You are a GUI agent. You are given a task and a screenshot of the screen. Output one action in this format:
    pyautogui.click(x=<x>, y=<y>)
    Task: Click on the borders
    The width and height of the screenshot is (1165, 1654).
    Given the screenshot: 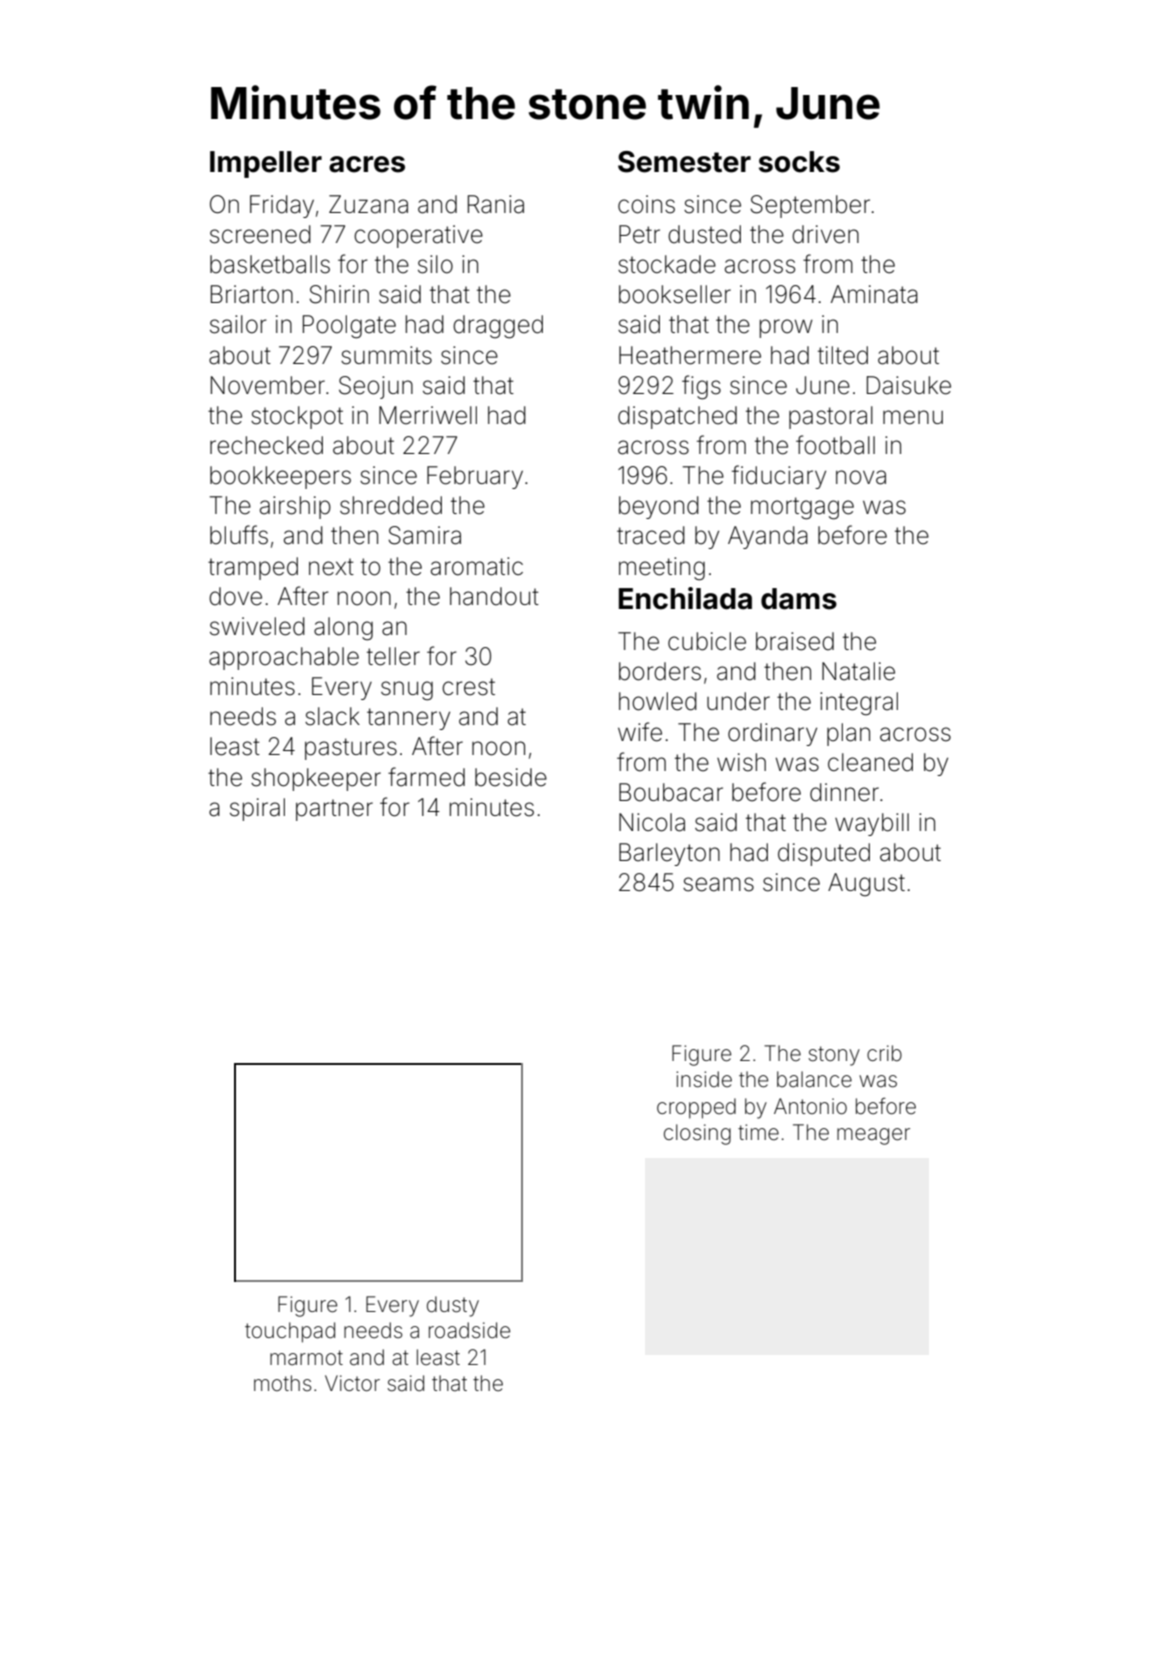 What is the action you would take?
    pyautogui.click(x=660, y=671)
